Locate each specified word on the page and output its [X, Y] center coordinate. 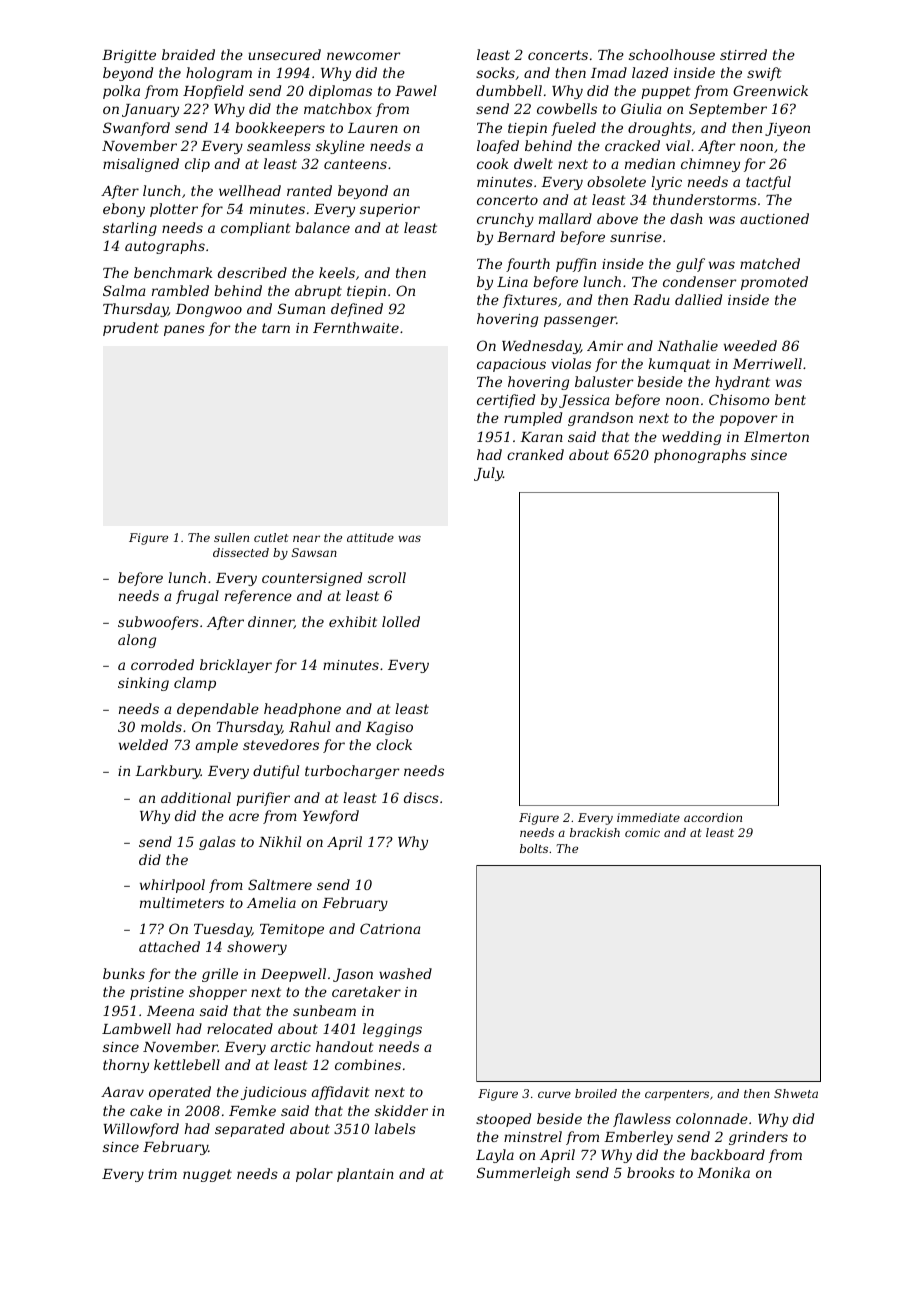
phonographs [700, 456]
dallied [698, 299]
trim [162, 1174]
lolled [401, 621]
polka [121, 92]
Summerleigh [523, 1174]
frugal [197, 597]
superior [390, 210]
